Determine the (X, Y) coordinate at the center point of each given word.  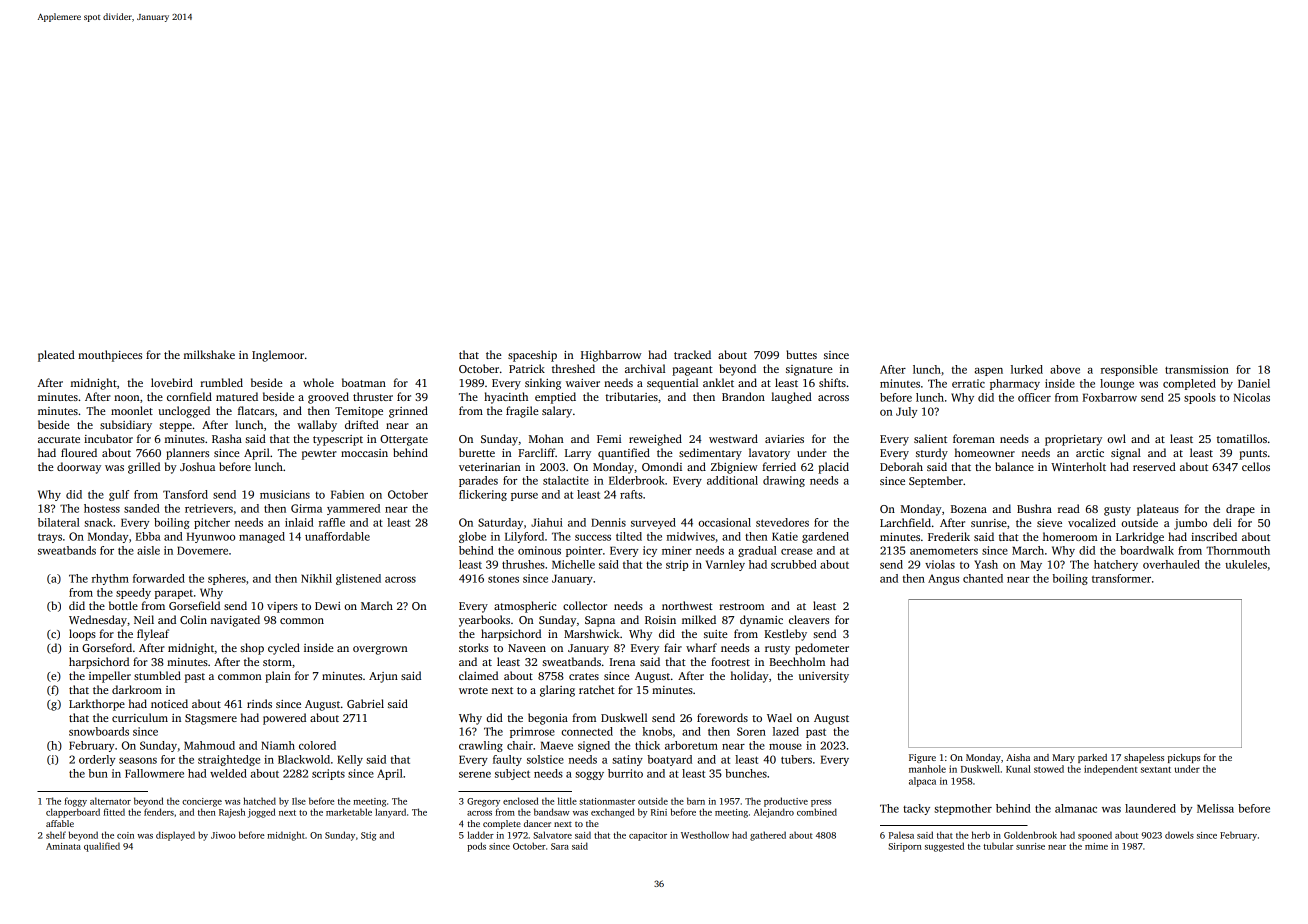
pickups (1184, 758)
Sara (560, 846)
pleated (56, 356)
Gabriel (365, 703)
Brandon (743, 396)
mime (1096, 846)
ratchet (597, 689)
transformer (1121, 578)
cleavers (809, 619)
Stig (368, 836)
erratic (968, 383)
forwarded (159, 578)
